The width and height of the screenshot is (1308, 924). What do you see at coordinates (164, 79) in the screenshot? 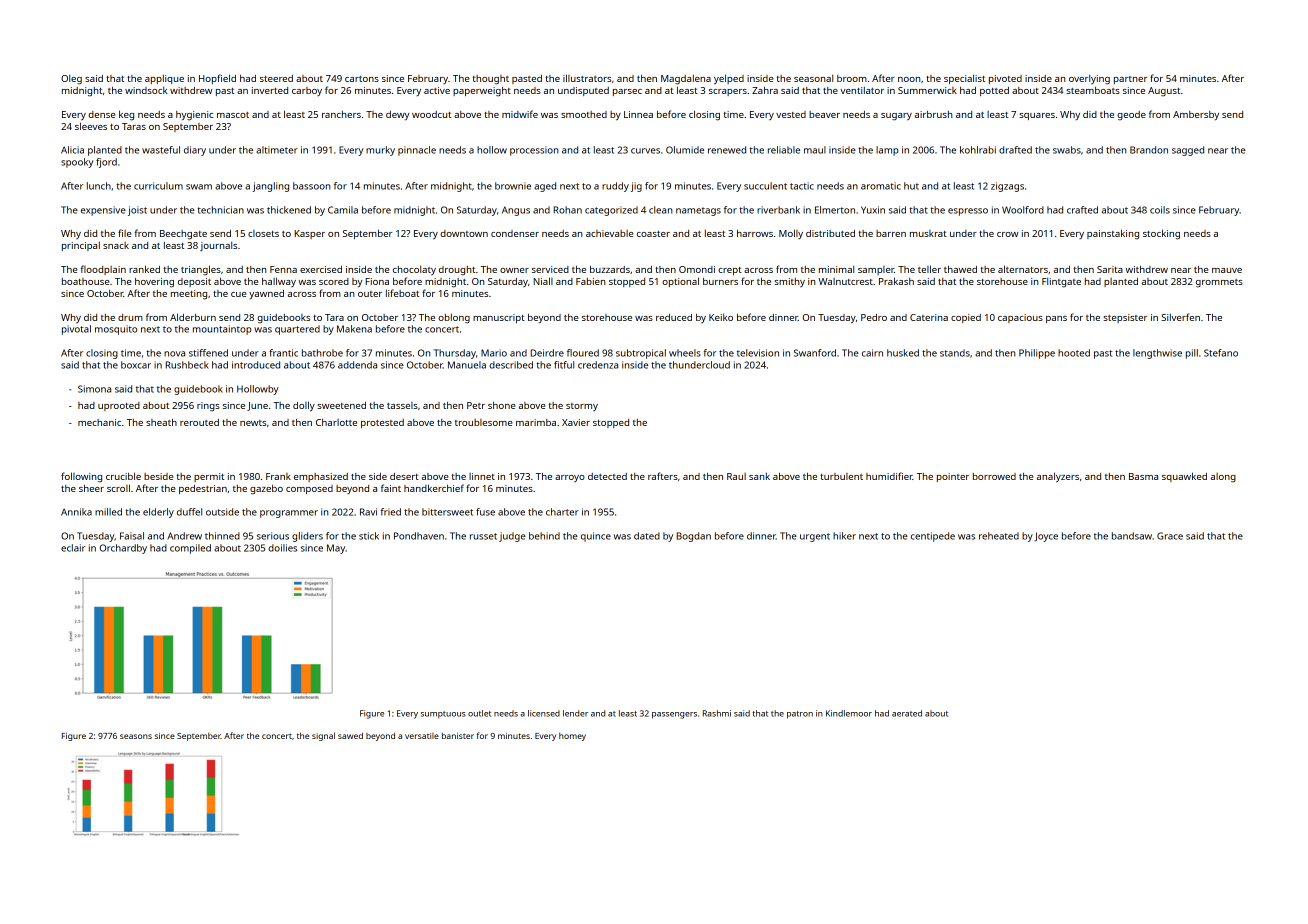
I see `applique` at bounding box center [164, 79].
